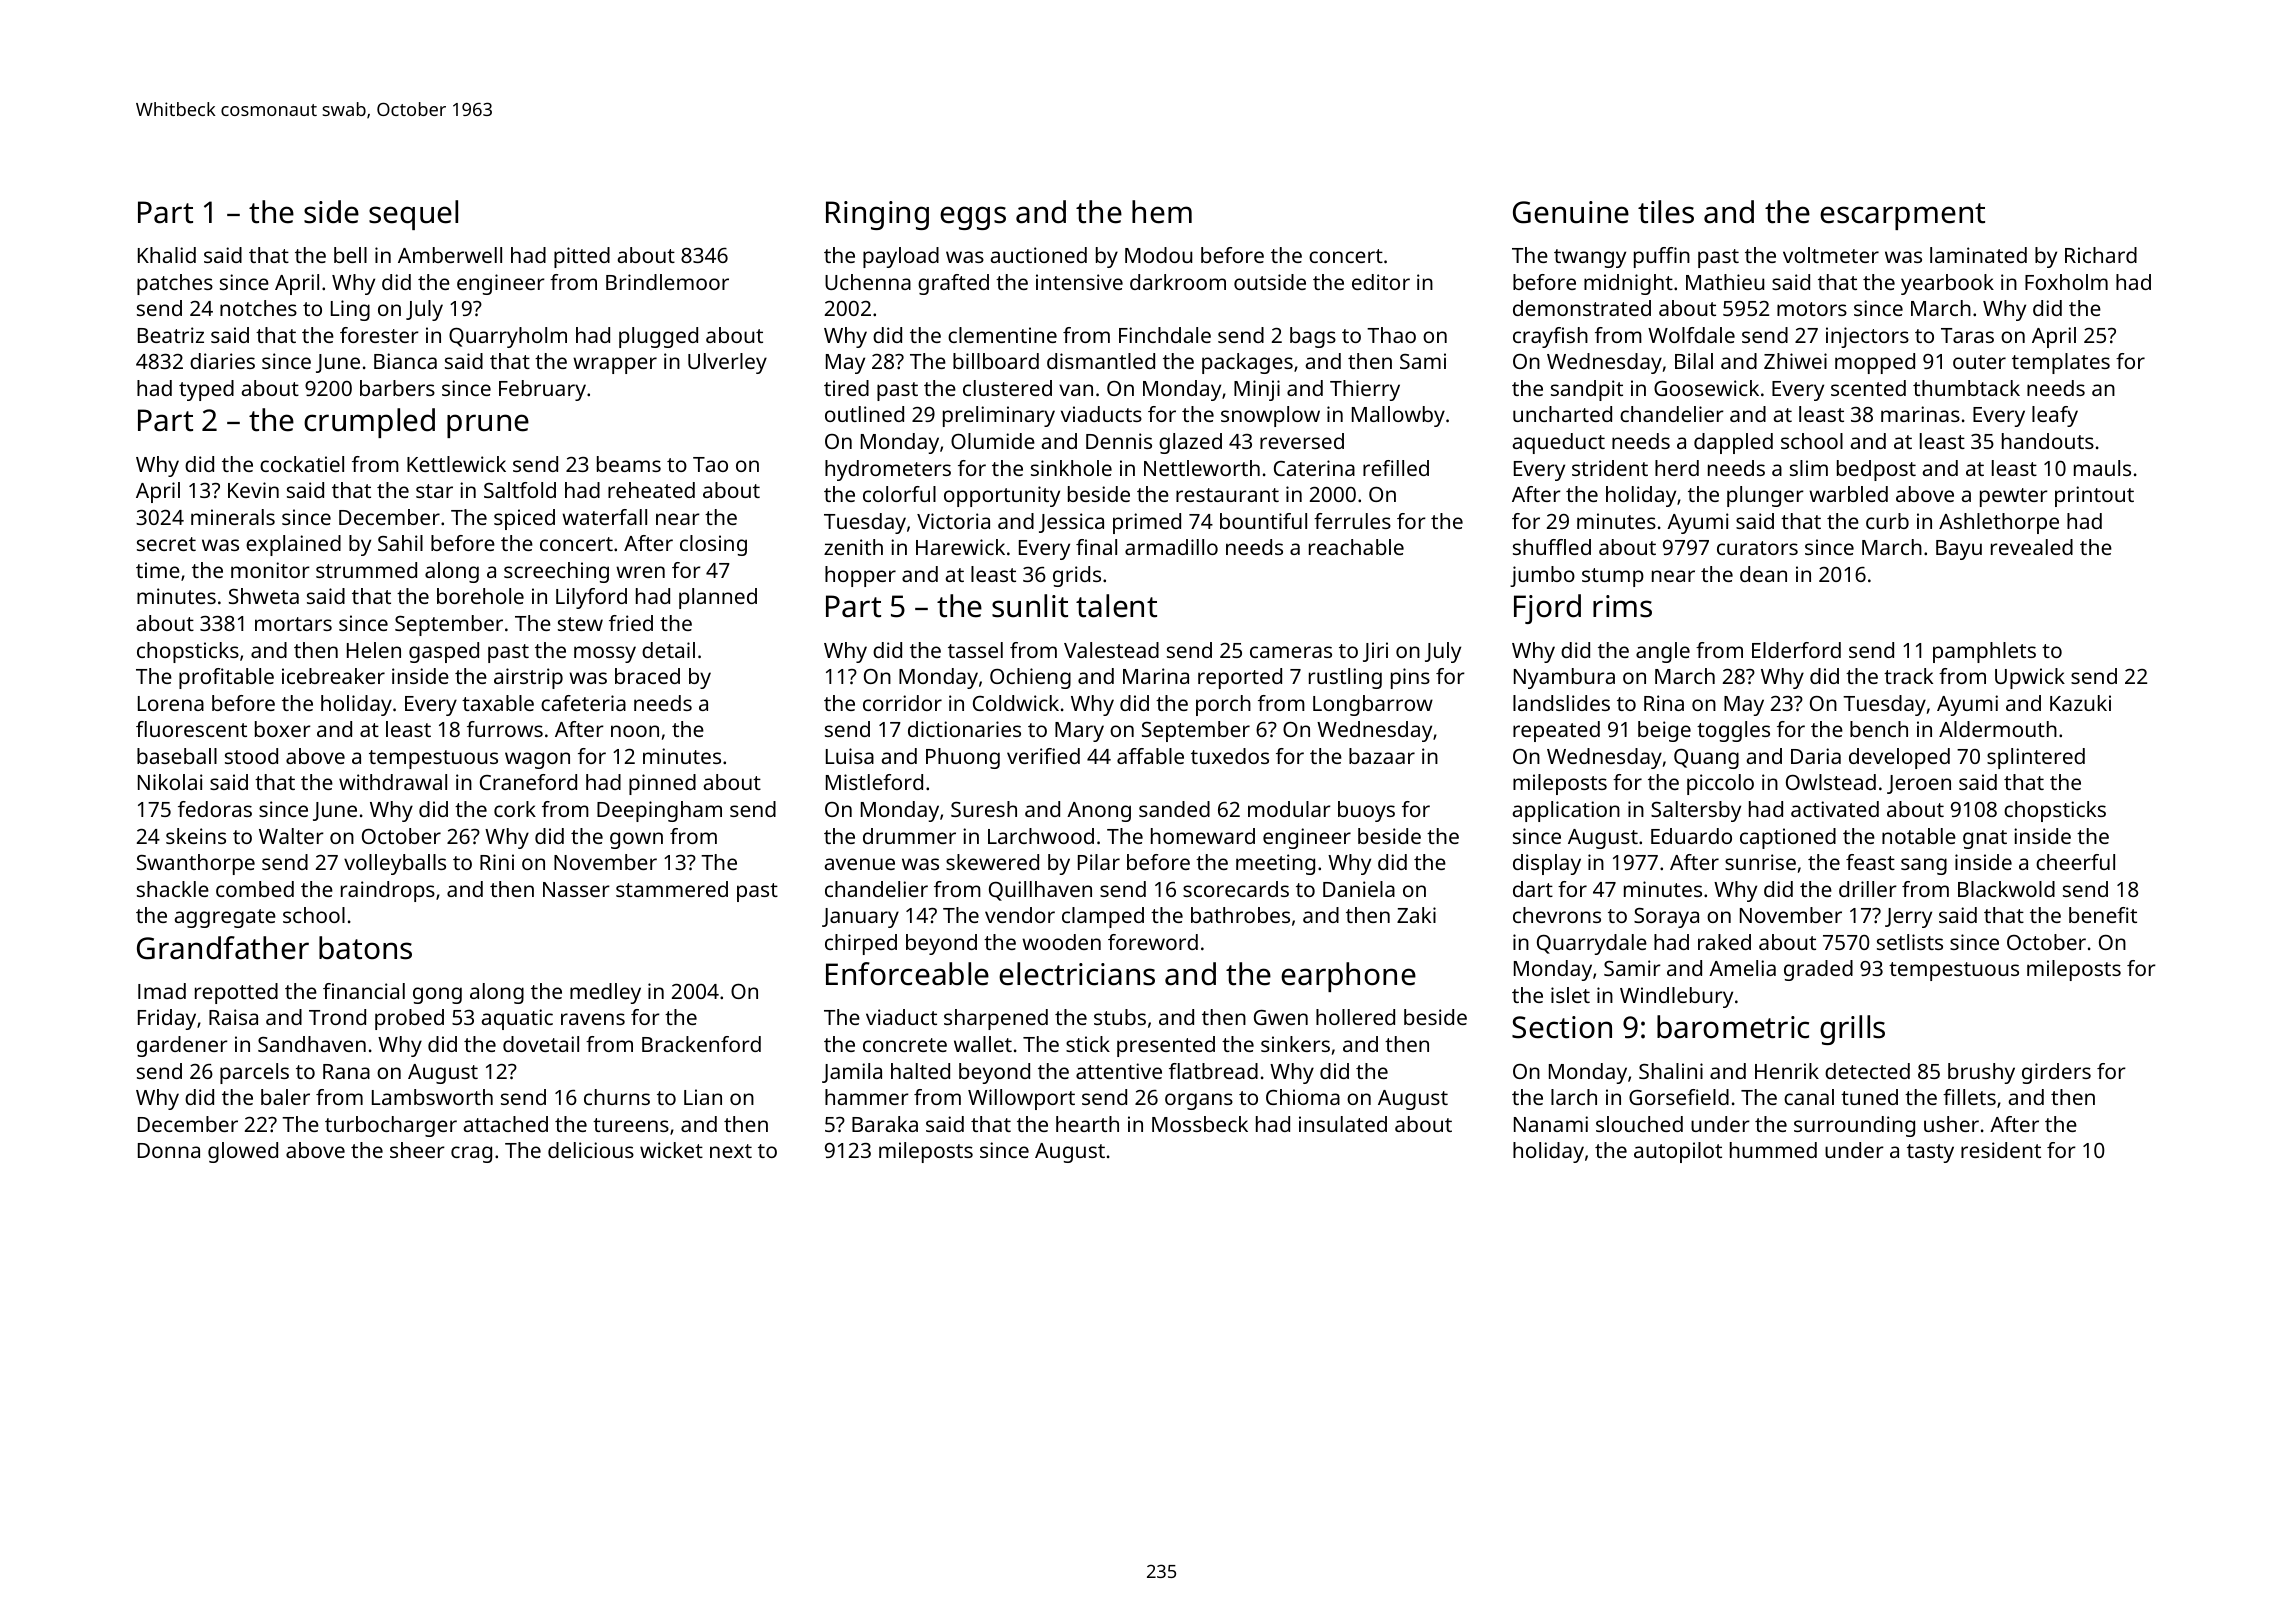 The image size is (2292, 1620). What do you see at coordinates (659, 811) in the page?
I see `Deepingham` at bounding box center [659, 811].
